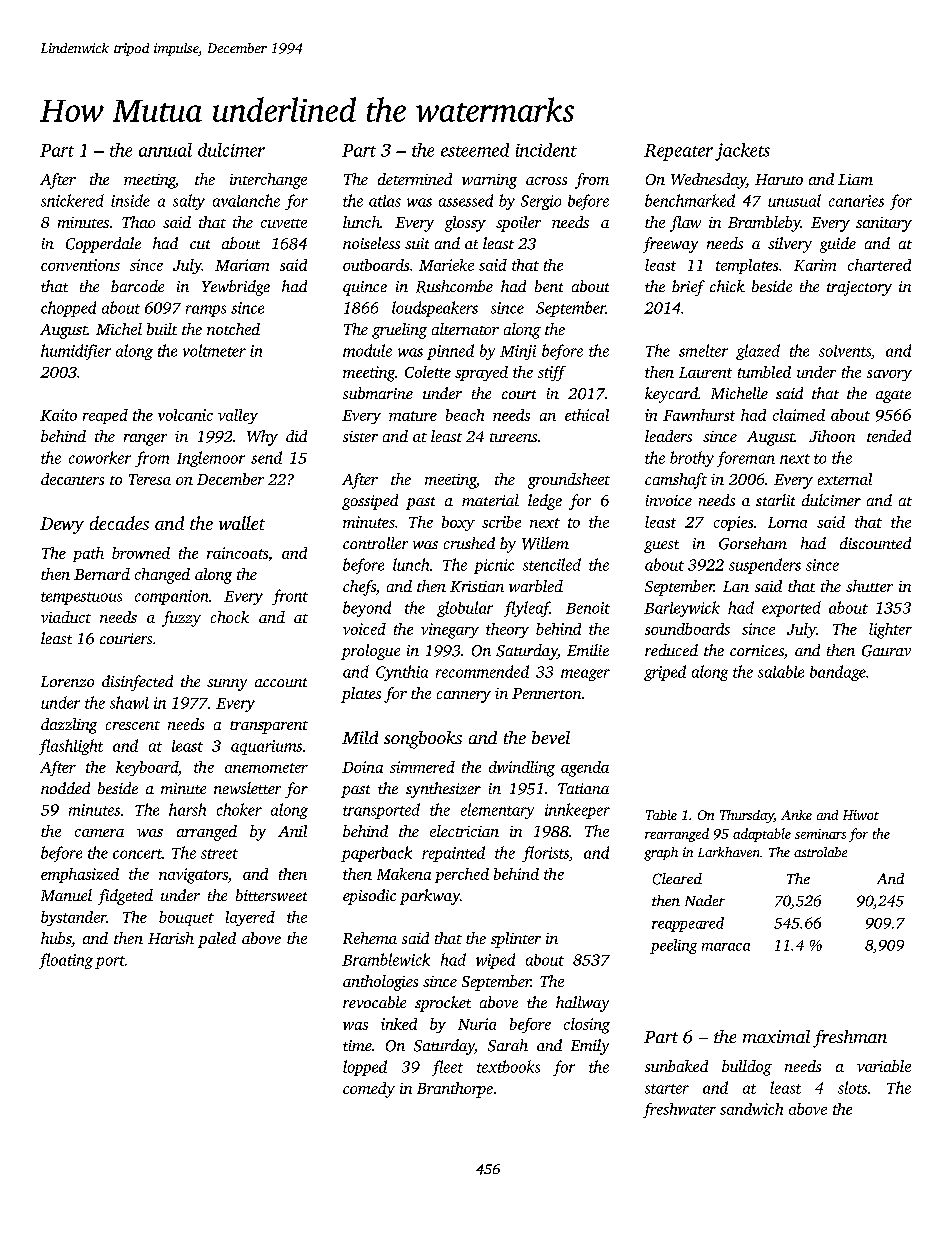 This document has height=1233, width=952. What do you see at coordinates (399, 1024) in the document?
I see `inked` at bounding box center [399, 1024].
